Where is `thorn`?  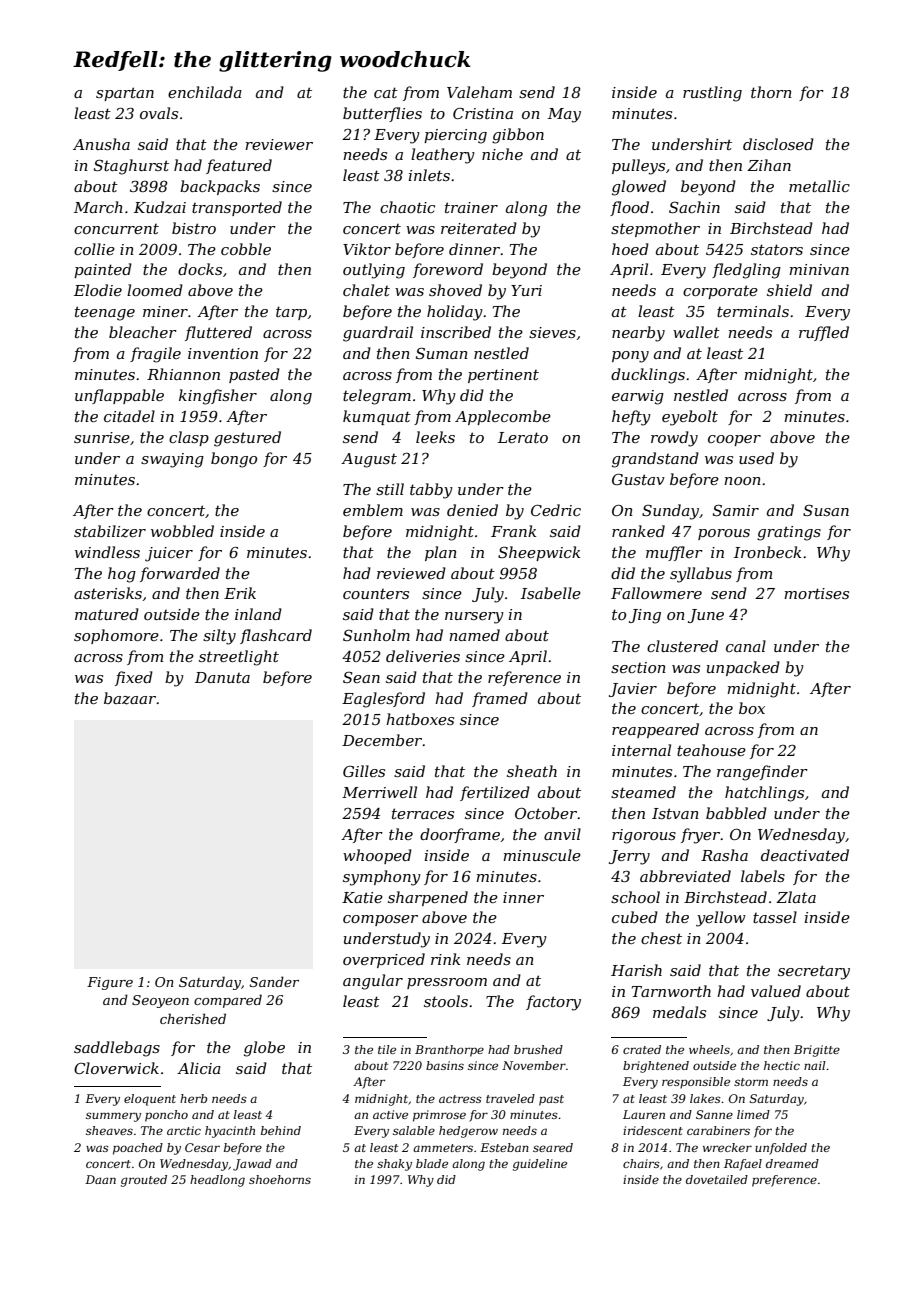 thorn is located at coordinates (771, 92).
